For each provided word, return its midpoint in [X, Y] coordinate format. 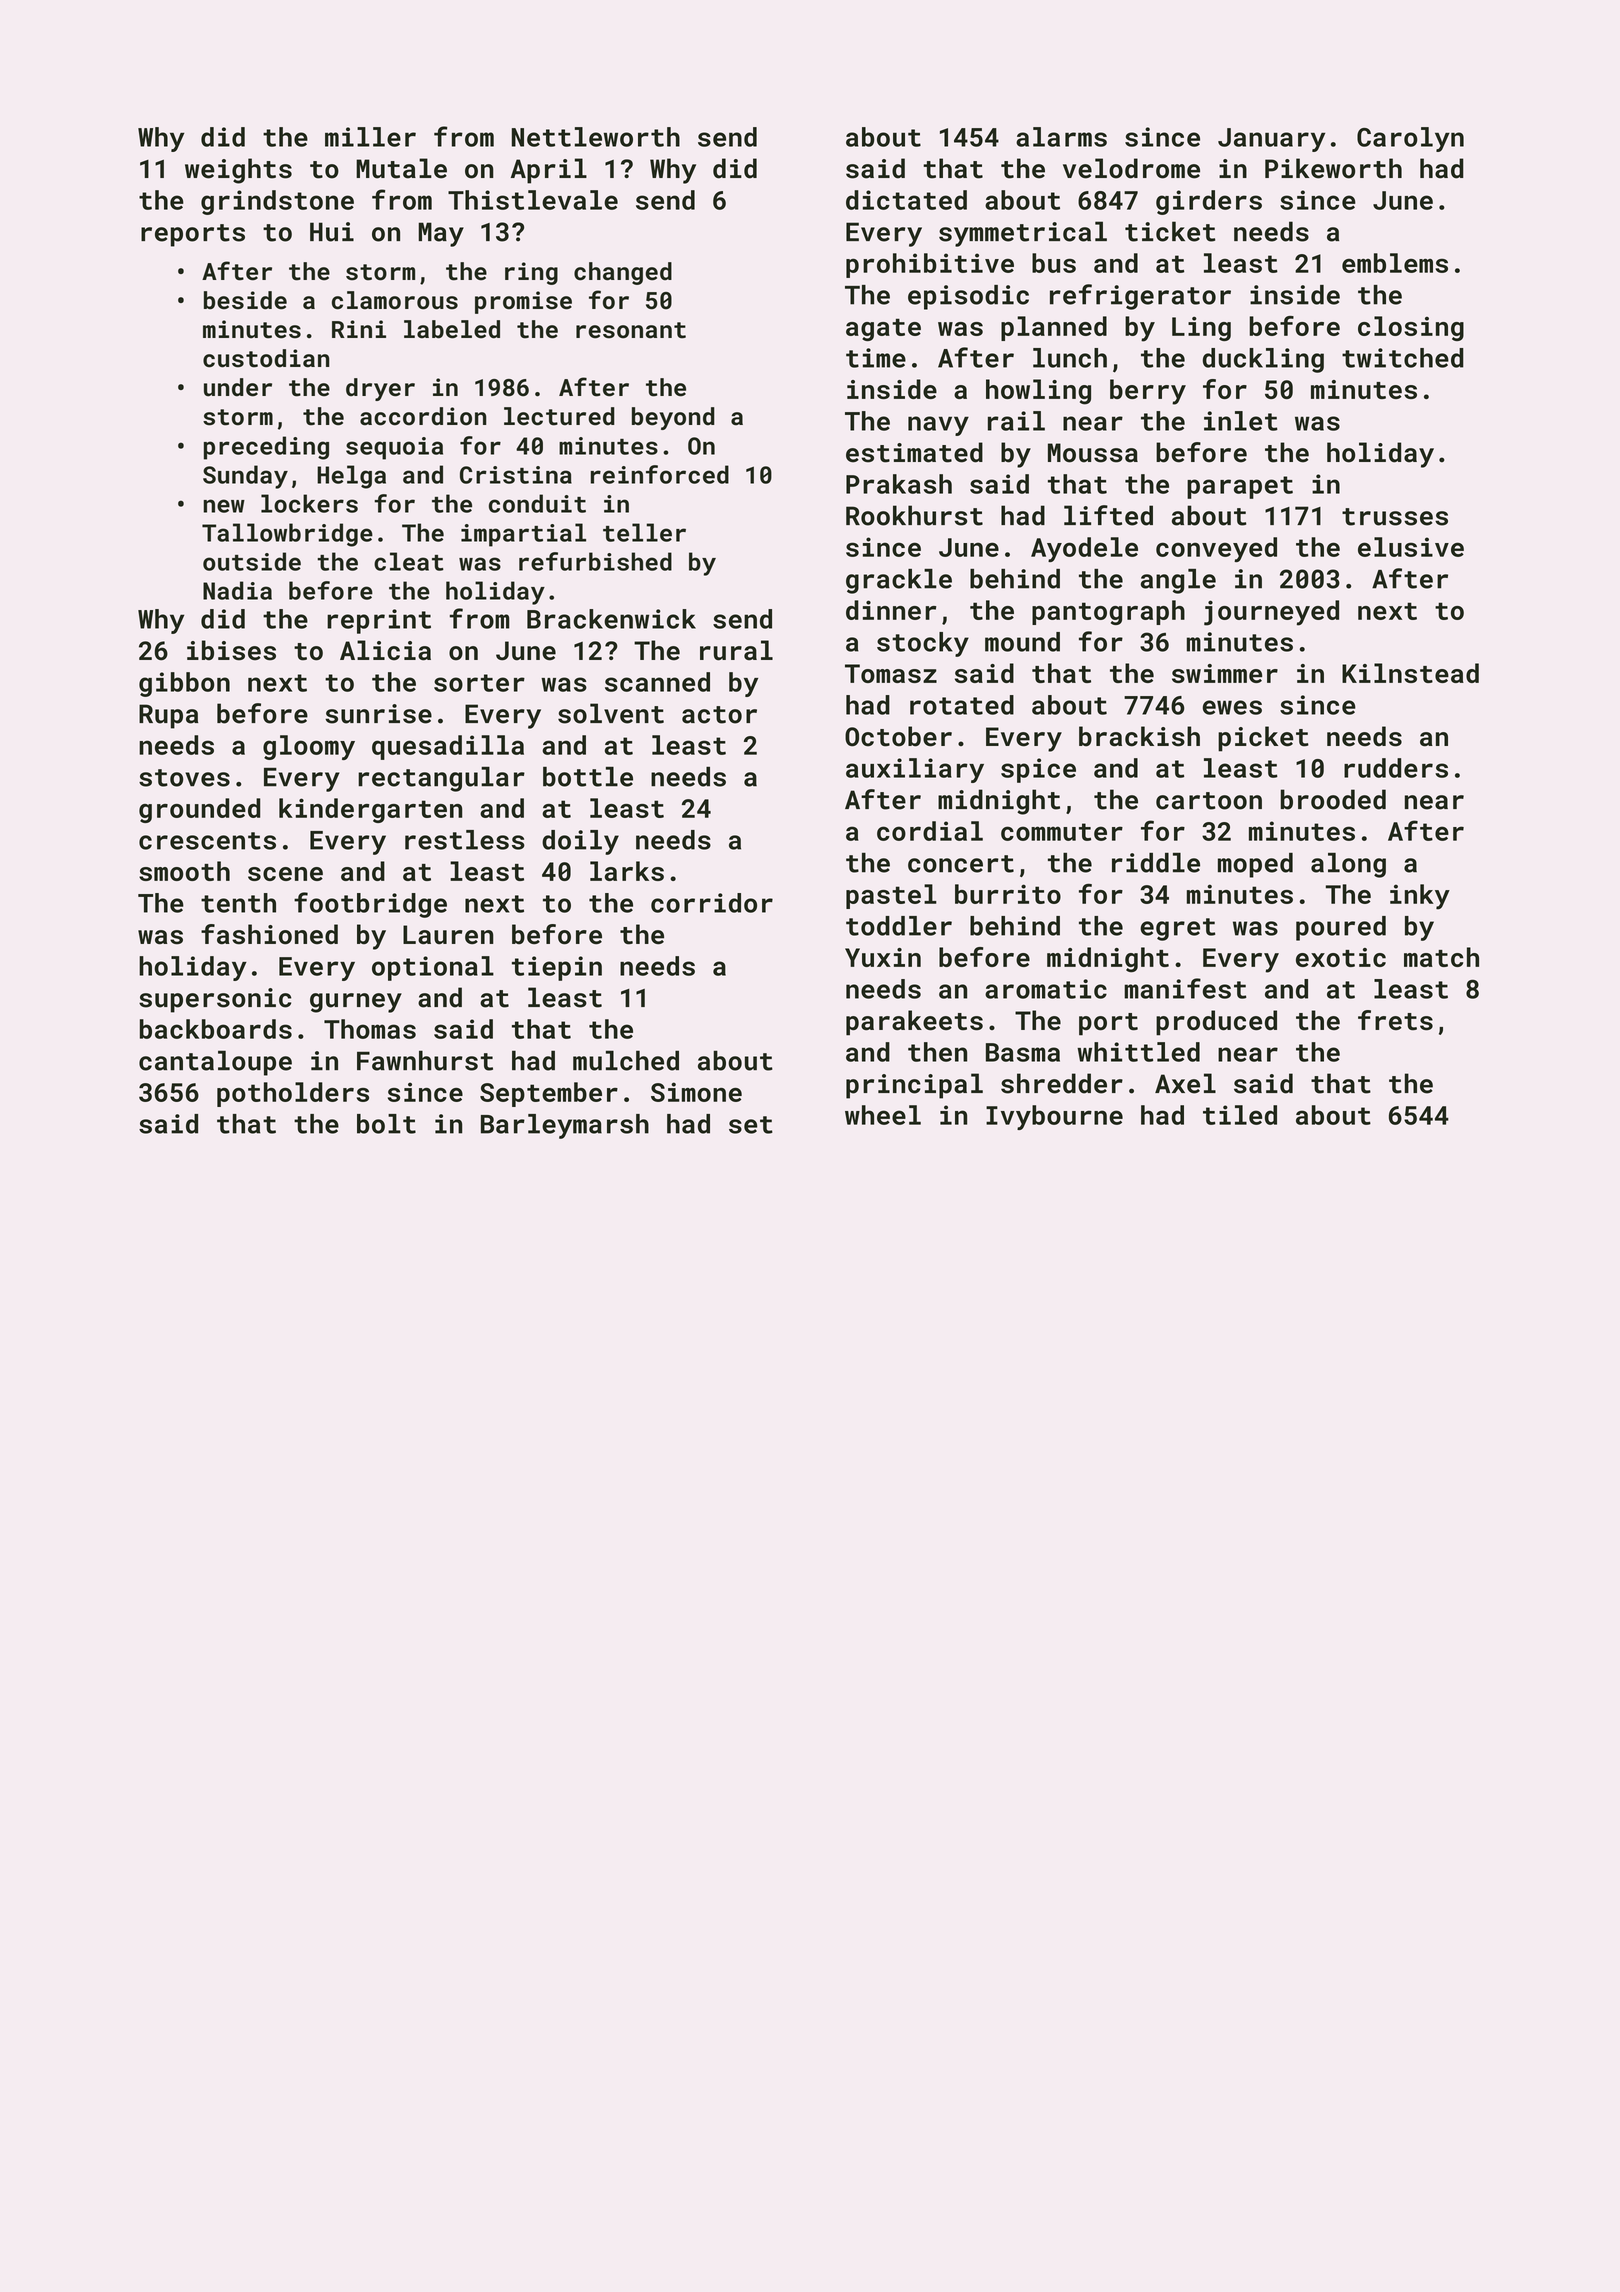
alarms [1061, 137]
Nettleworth [596, 137]
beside [245, 300]
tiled [1240, 1115]
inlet [1241, 421]
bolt [386, 1124]
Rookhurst [914, 515]
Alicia [385, 650]
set [751, 1125]
